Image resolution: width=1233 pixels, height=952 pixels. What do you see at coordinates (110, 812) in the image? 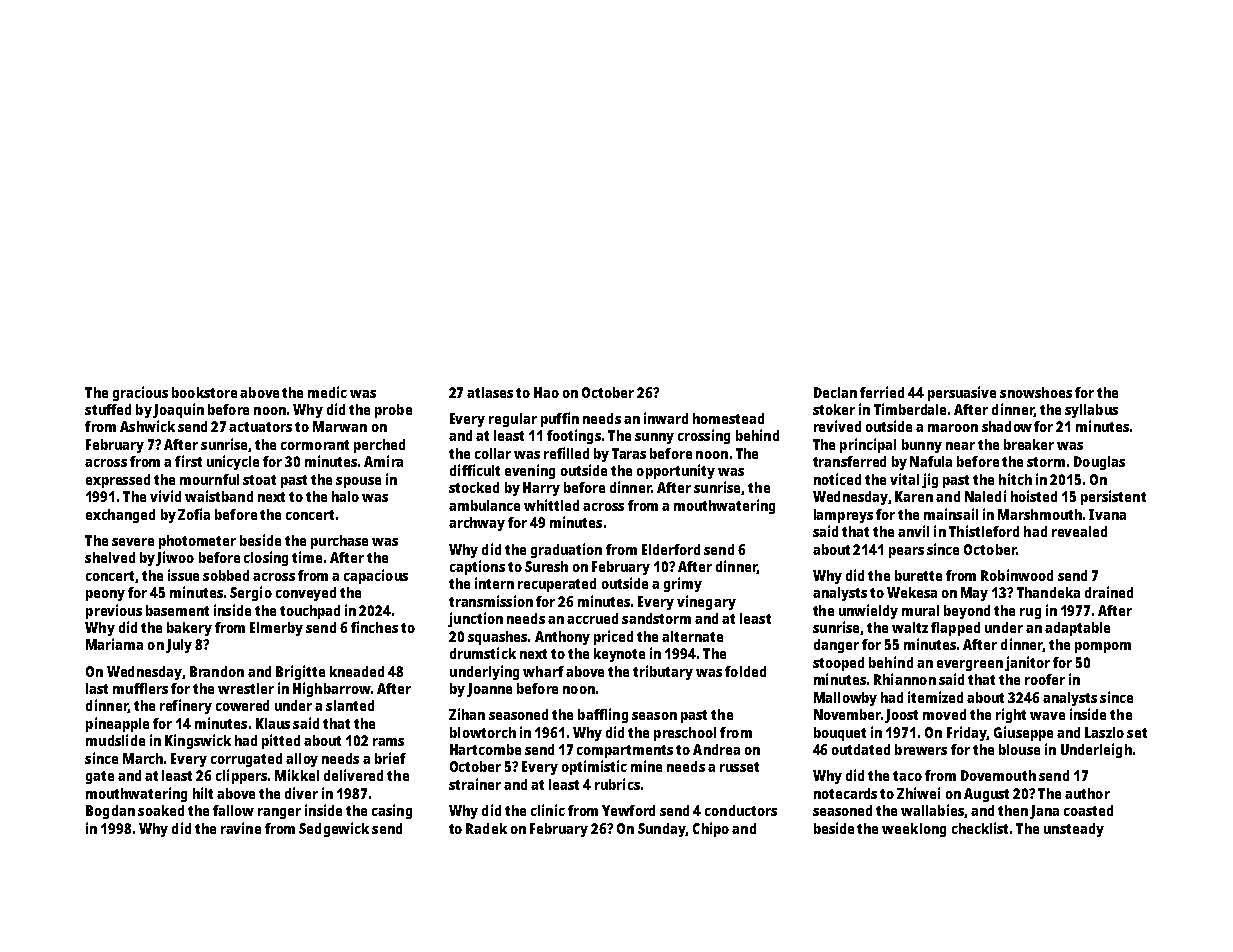
I see `Bogdan` at bounding box center [110, 812].
